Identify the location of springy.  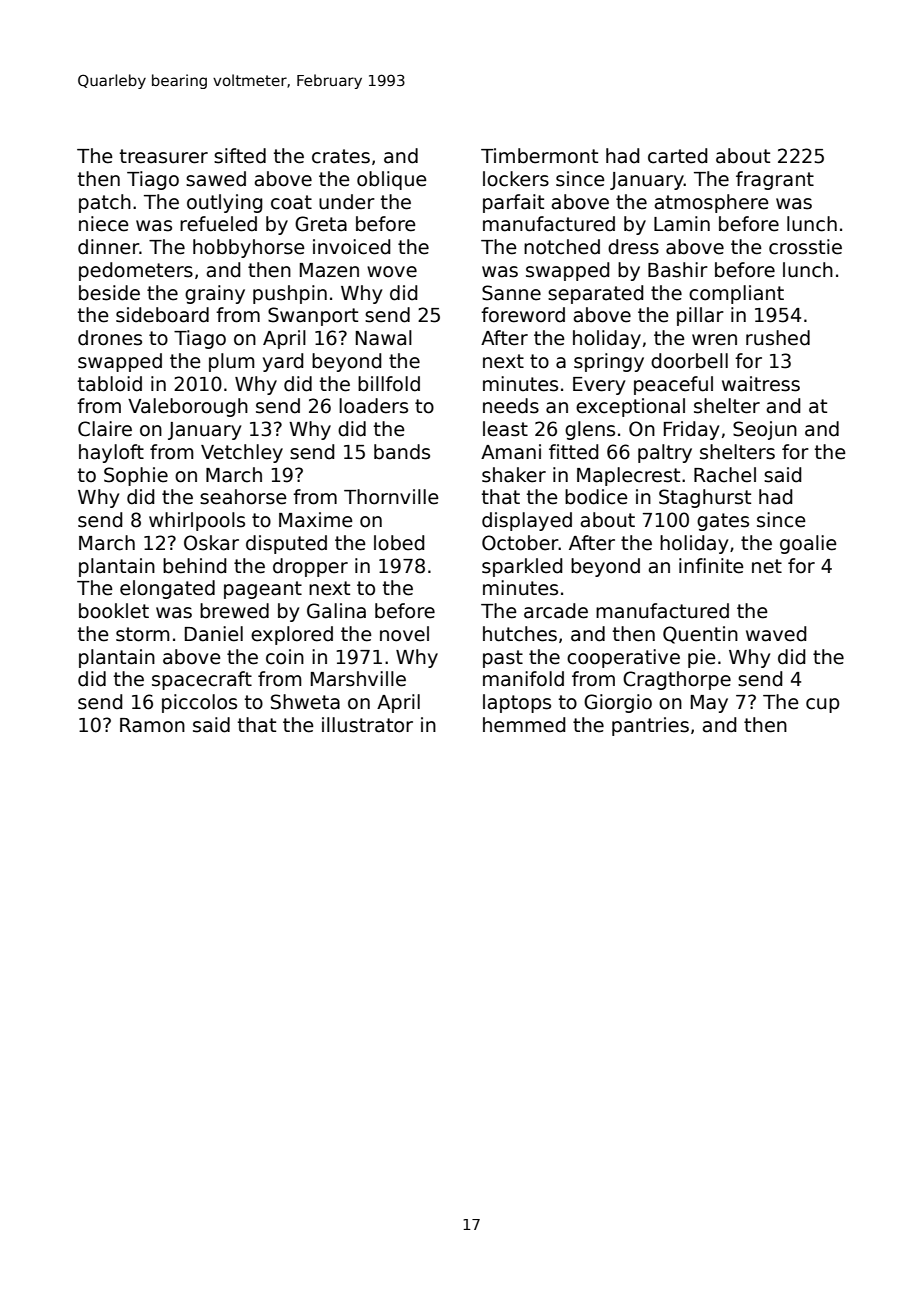
(609, 362).
